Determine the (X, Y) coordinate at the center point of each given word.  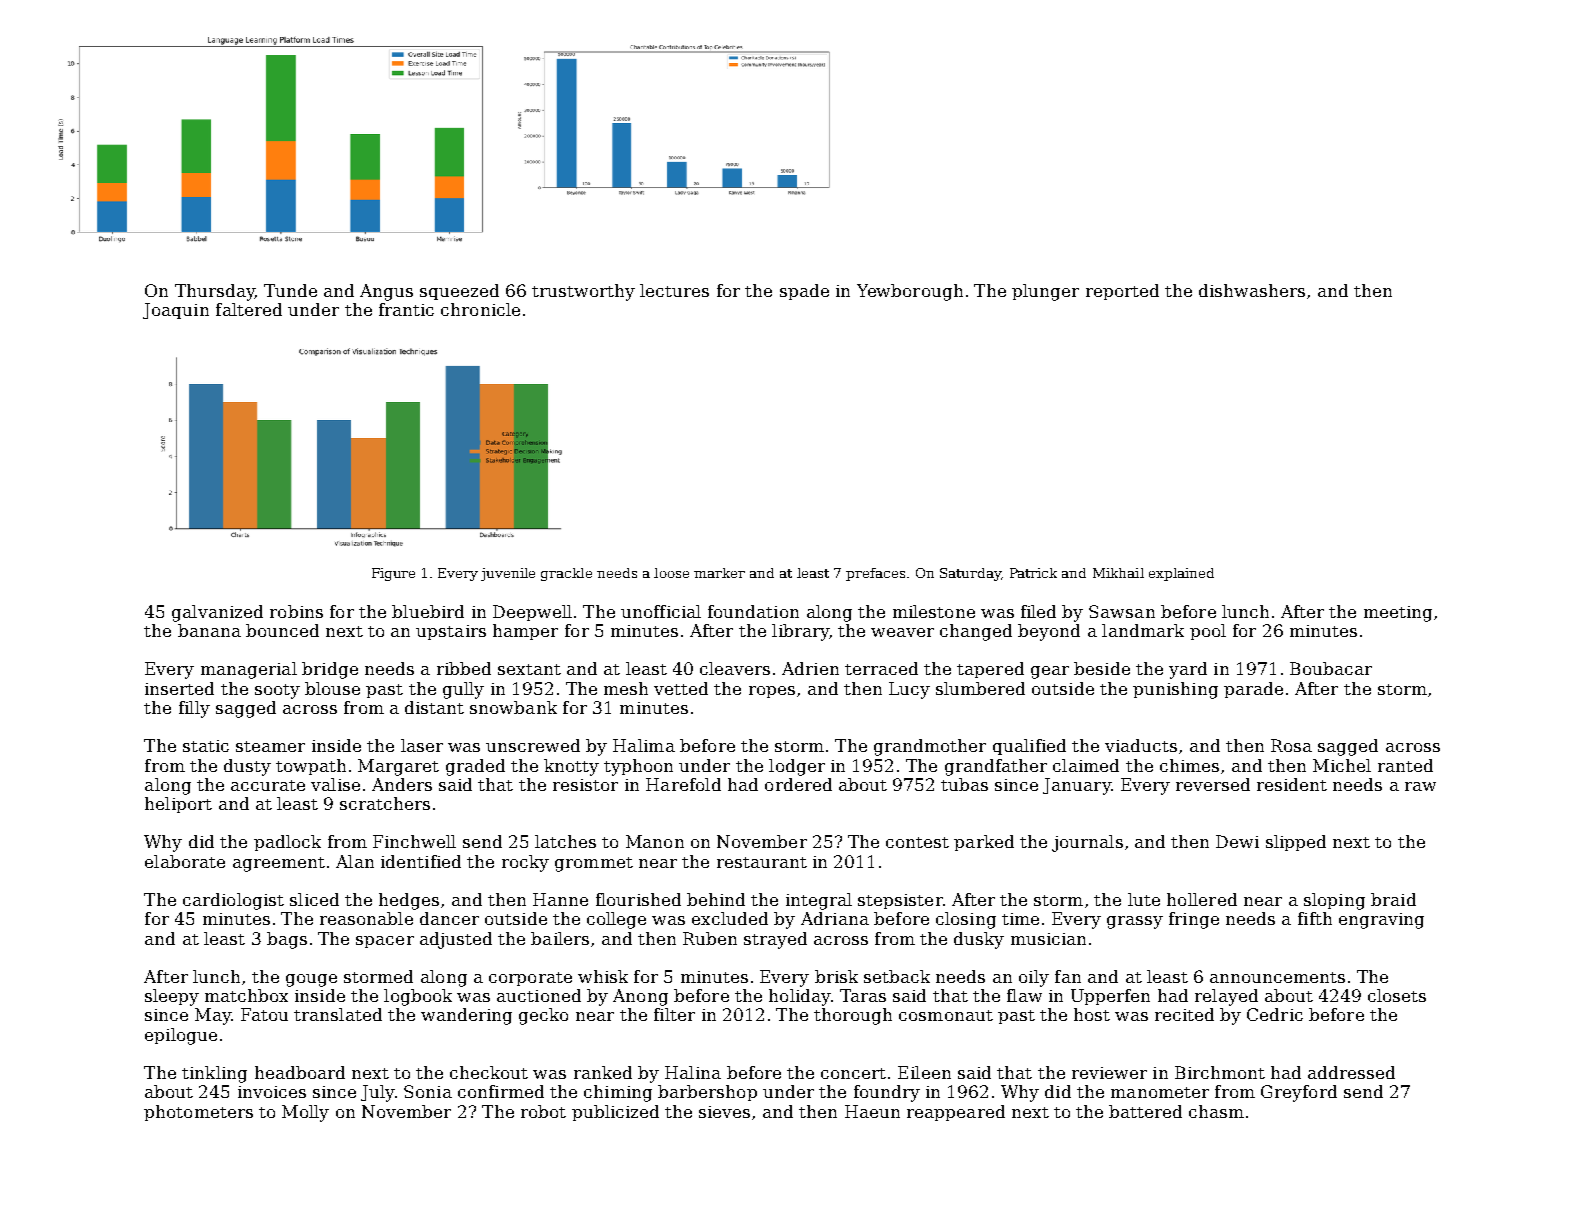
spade (804, 292)
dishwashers (1252, 290)
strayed (775, 940)
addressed (1351, 1072)
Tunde (290, 290)
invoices (272, 1092)
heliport (178, 805)
